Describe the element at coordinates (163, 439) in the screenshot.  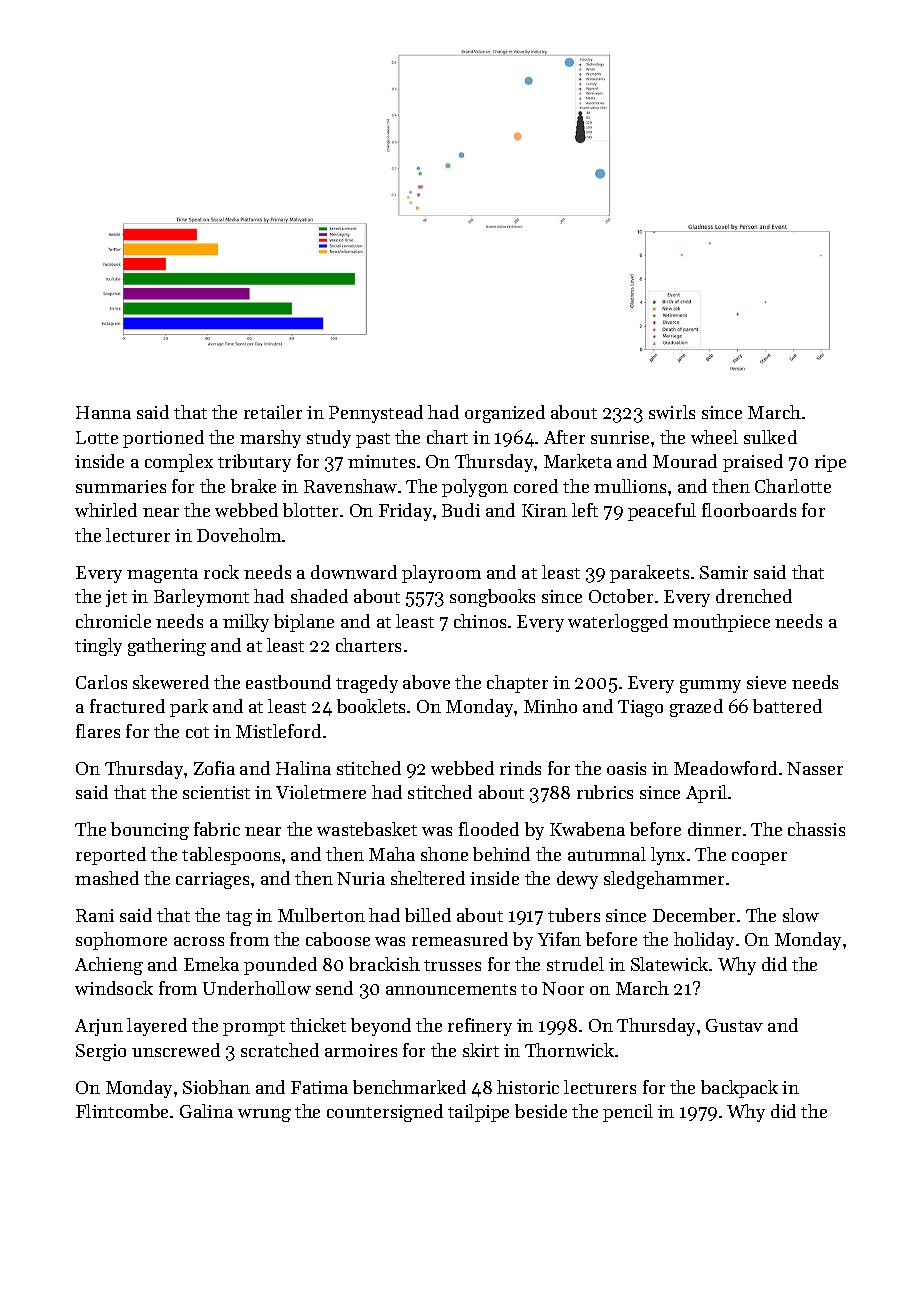
I see `portioned` at that location.
